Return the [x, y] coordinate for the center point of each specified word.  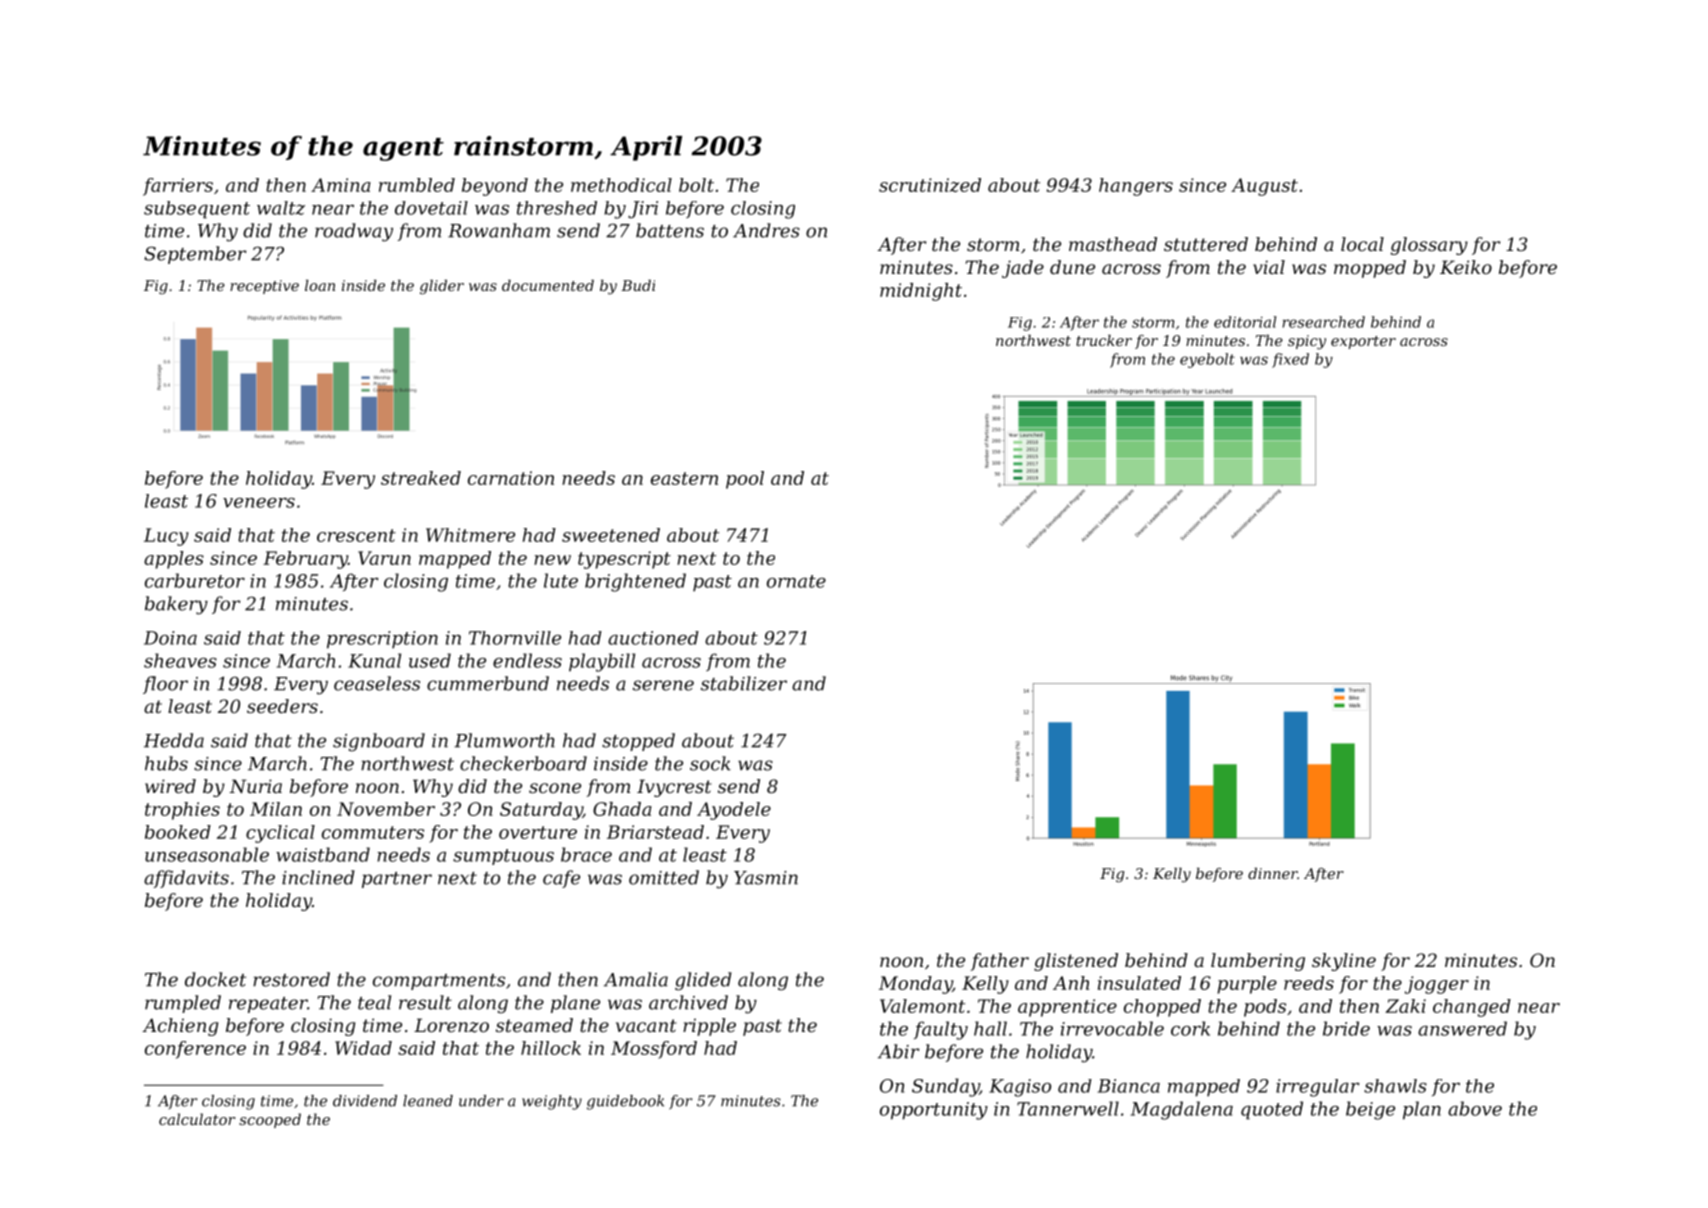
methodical [621, 185]
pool [745, 480]
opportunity [934, 1111]
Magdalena [1182, 1110]
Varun [384, 558]
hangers [1136, 187]
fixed [1290, 360]
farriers [178, 187]
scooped [270, 1120]
